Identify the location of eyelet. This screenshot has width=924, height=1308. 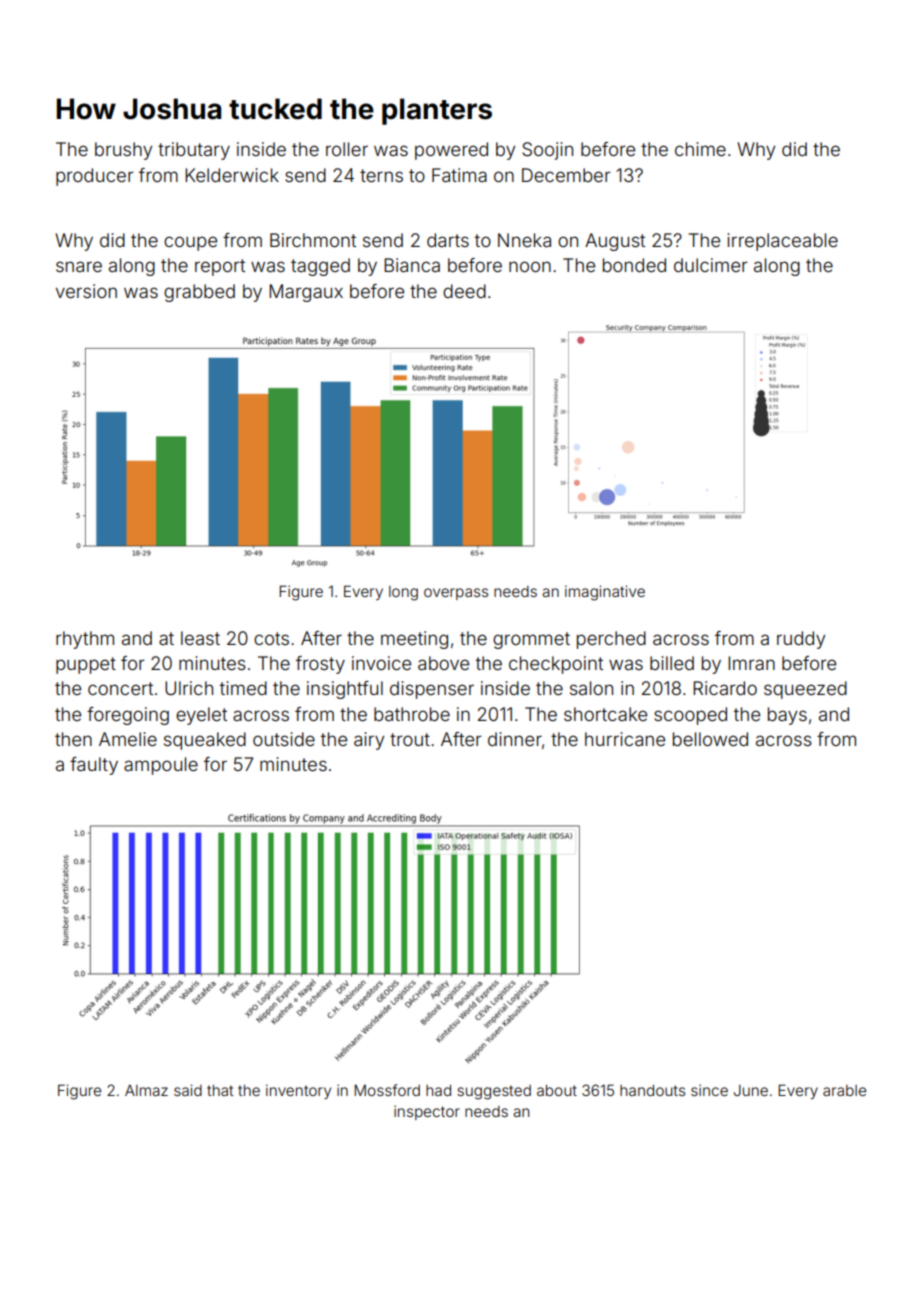
(201, 716).
